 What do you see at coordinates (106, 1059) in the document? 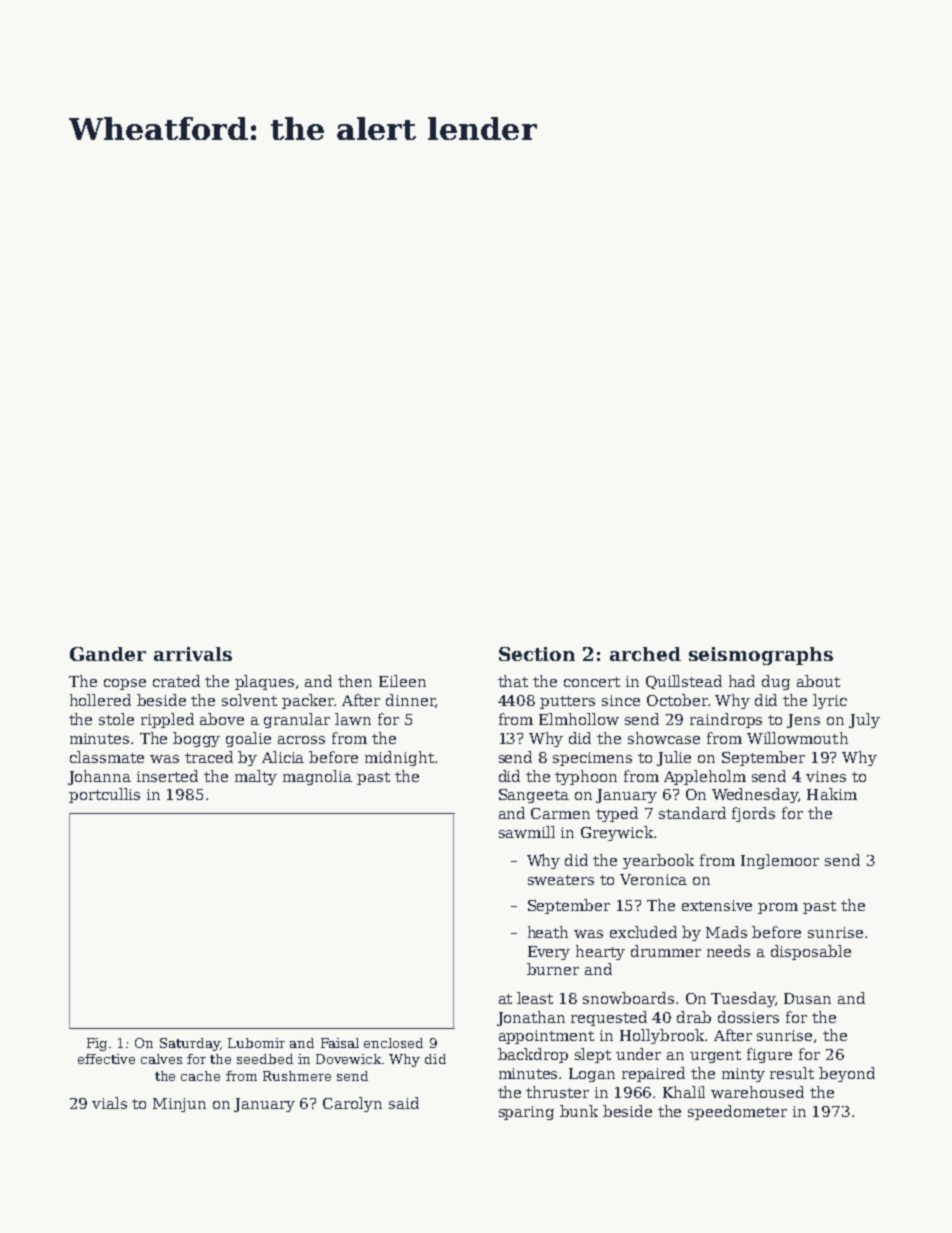
I see `effective` at bounding box center [106, 1059].
